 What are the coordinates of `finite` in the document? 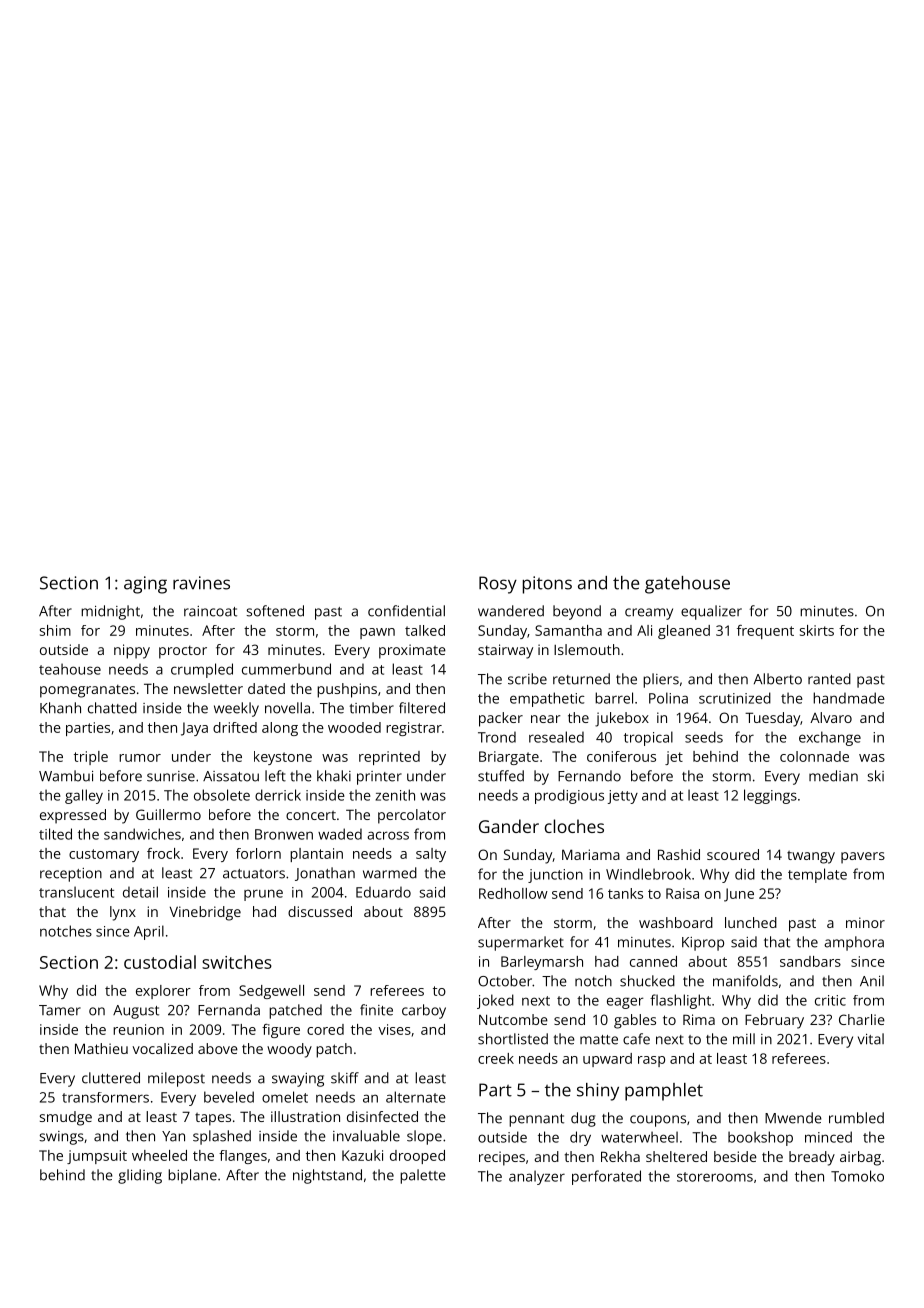 It's located at (376, 1010).
